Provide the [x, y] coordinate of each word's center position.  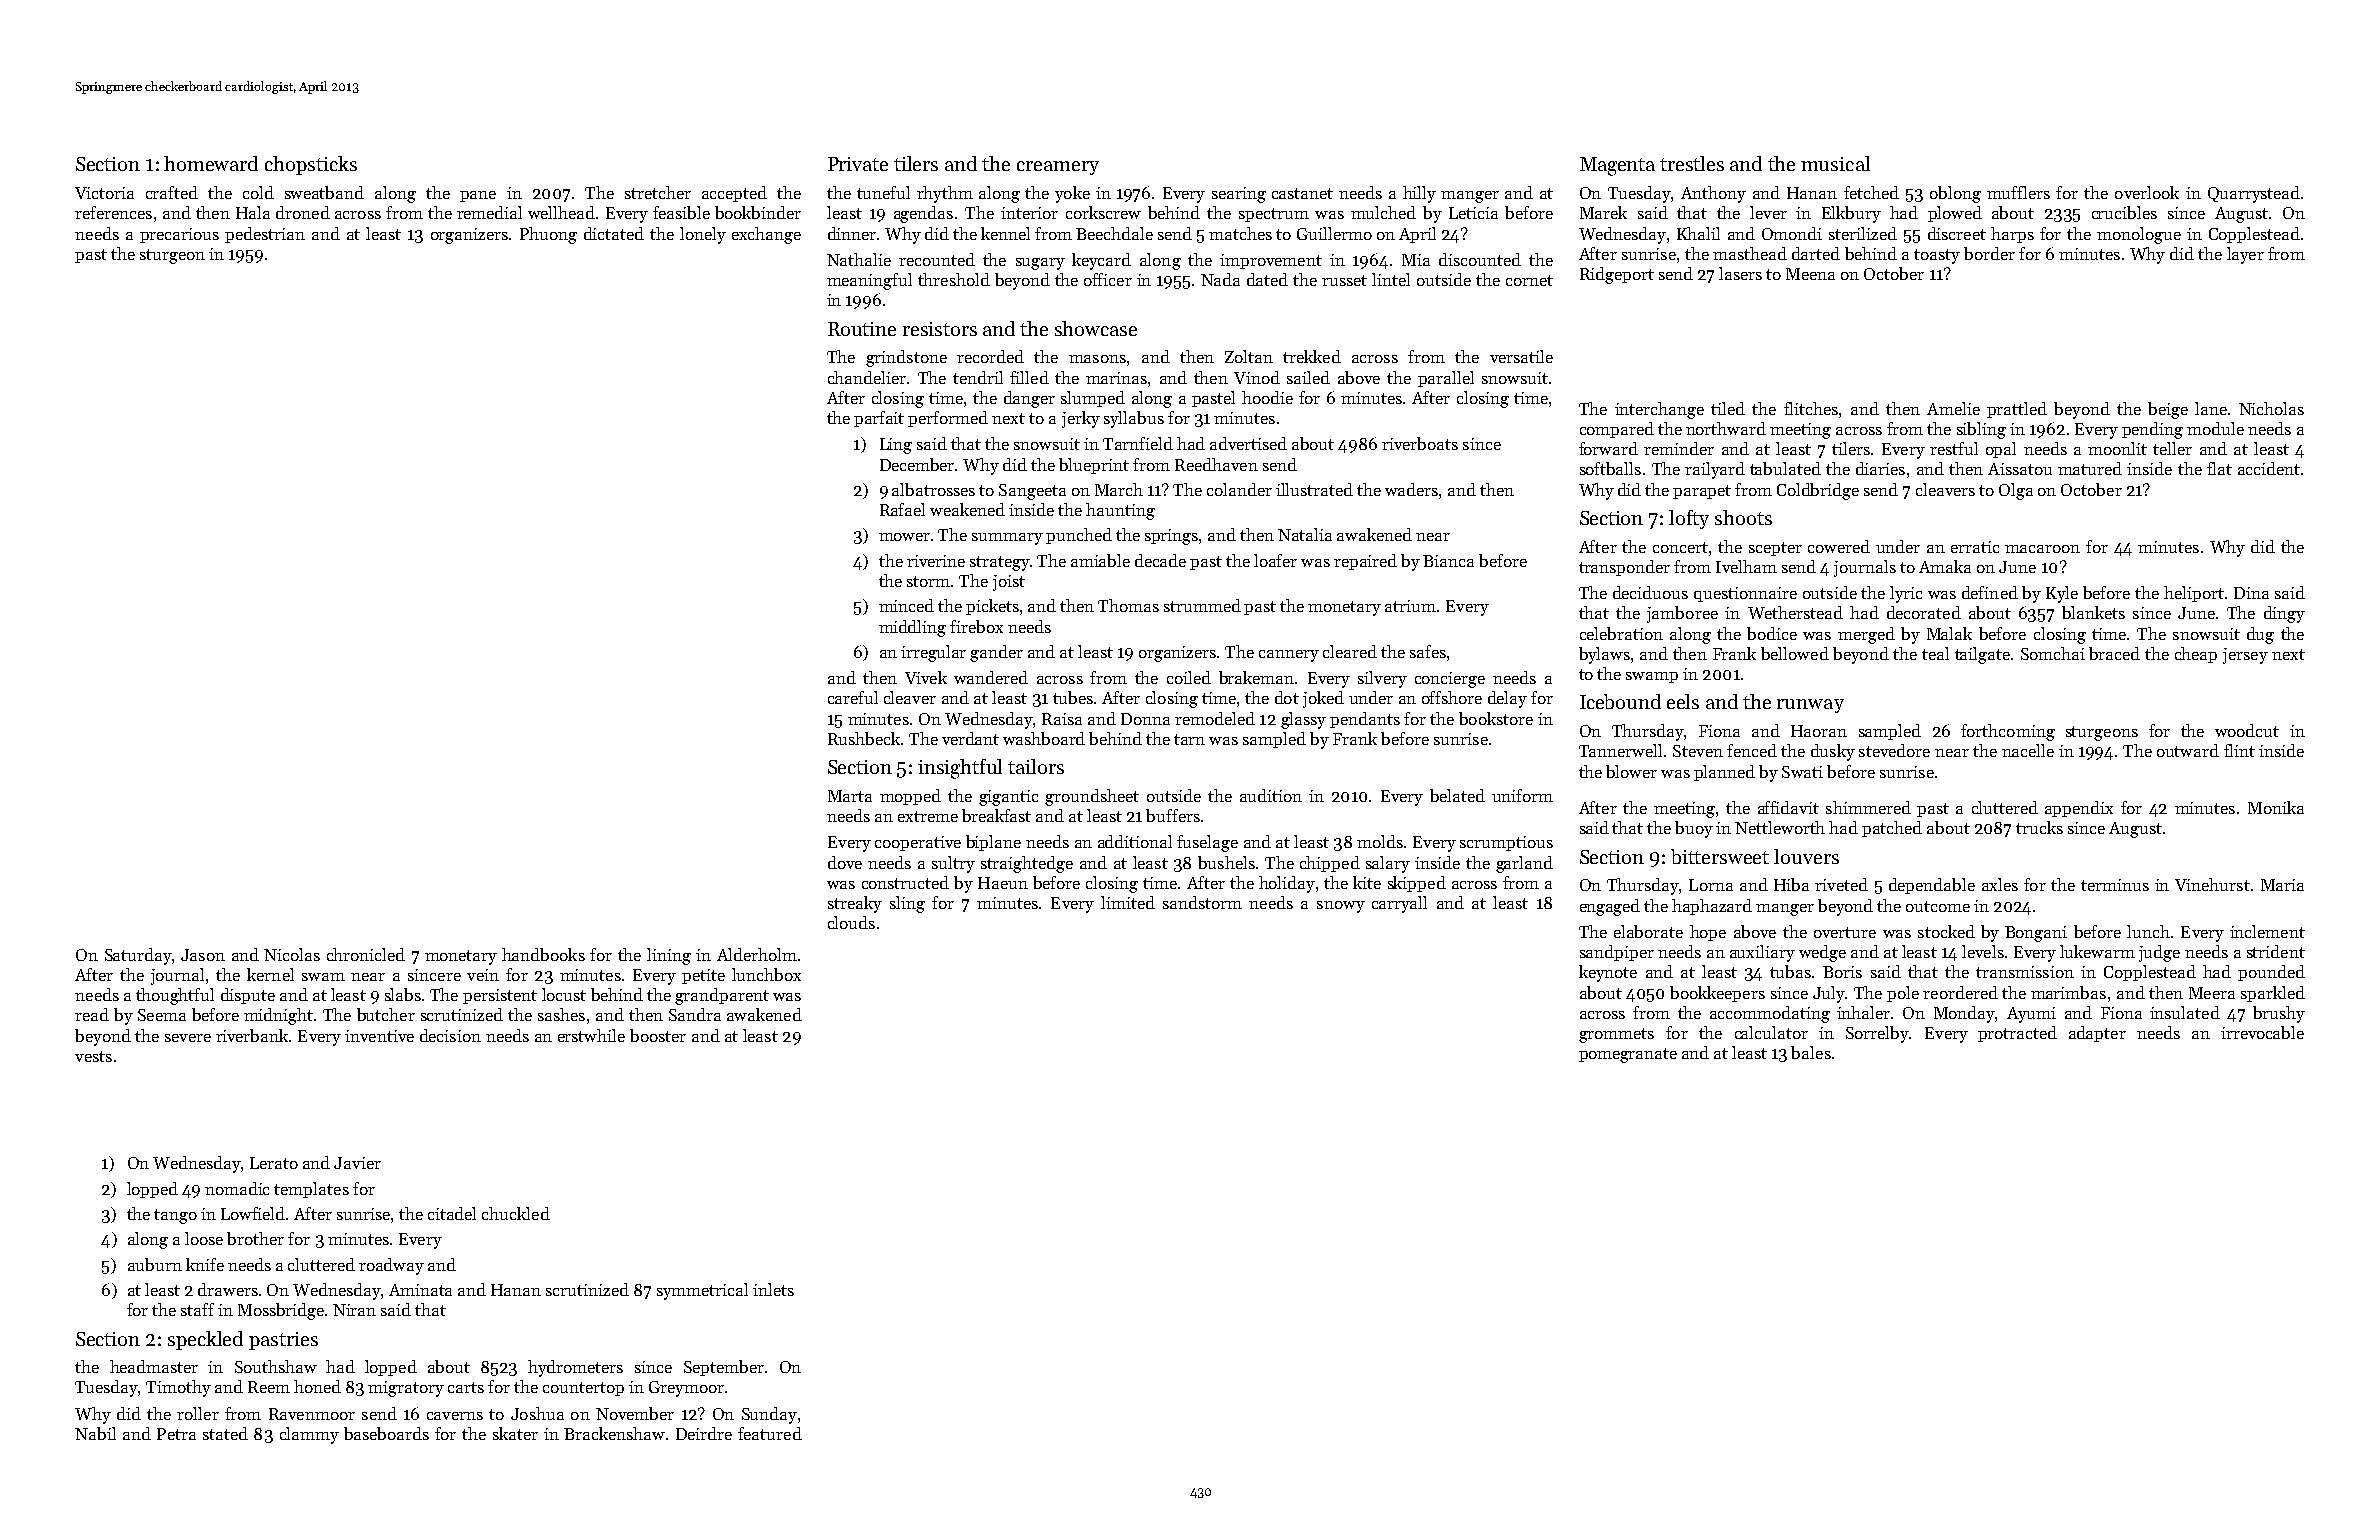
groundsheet [1092, 797]
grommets [1616, 1035]
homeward [211, 163]
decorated [1924, 612]
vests [93, 1056]
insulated [2185, 1012]
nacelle [2028, 750]
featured [770, 1433]
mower [904, 537]
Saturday [138, 956]
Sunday [769, 1415]
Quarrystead [2254, 194]
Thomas [1128, 605]
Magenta [1617, 166]
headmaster [154, 1366]
